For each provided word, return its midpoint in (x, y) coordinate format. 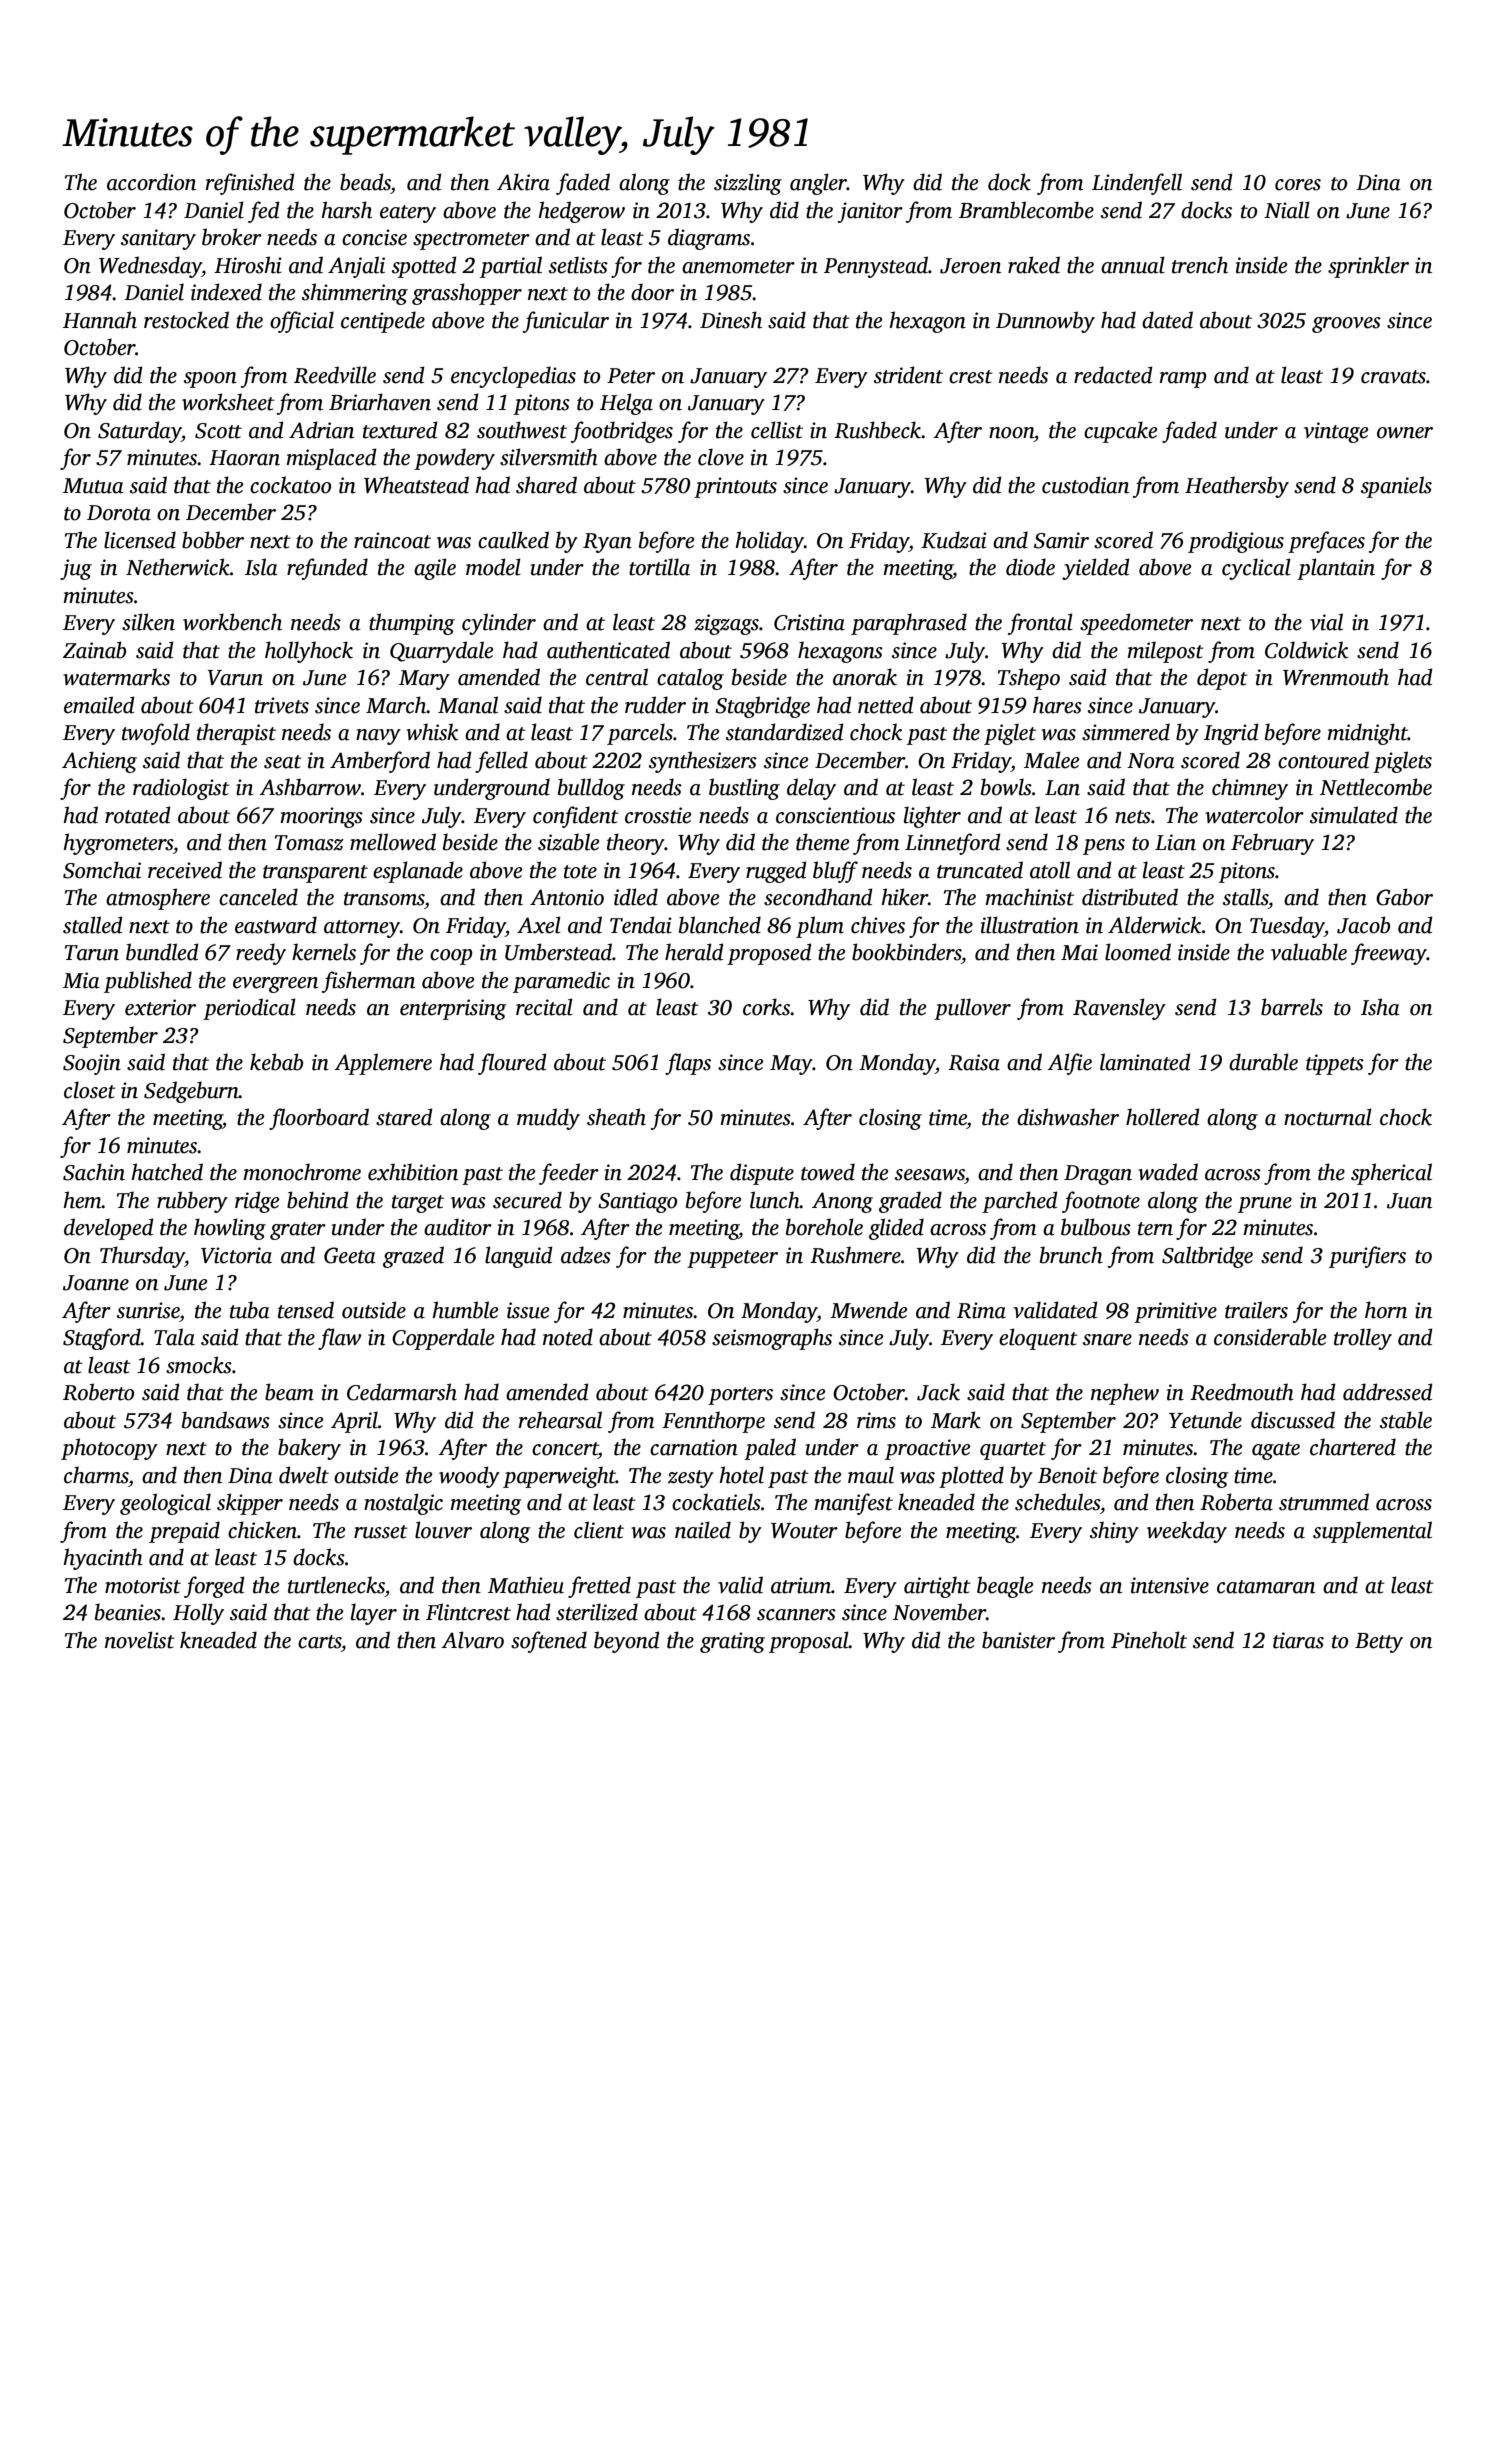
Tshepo (1029, 679)
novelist (140, 1640)
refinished (250, 184)
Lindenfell (1137, 184)
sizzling (748, 184)
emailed (99, 705)
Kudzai (954, 540)
